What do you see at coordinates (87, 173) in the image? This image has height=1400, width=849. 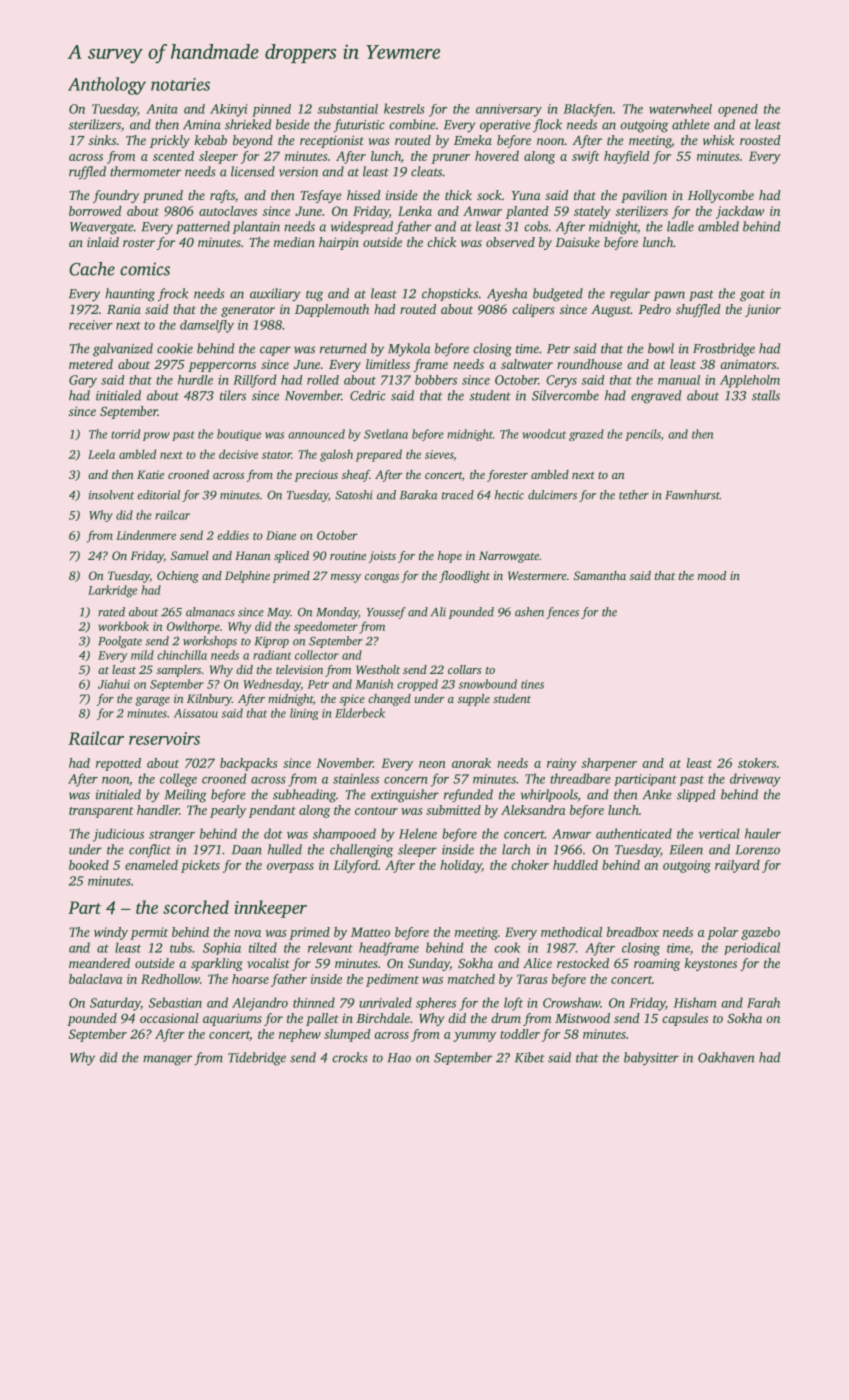 I see `ruffled` at bounding box center [87, 173].
